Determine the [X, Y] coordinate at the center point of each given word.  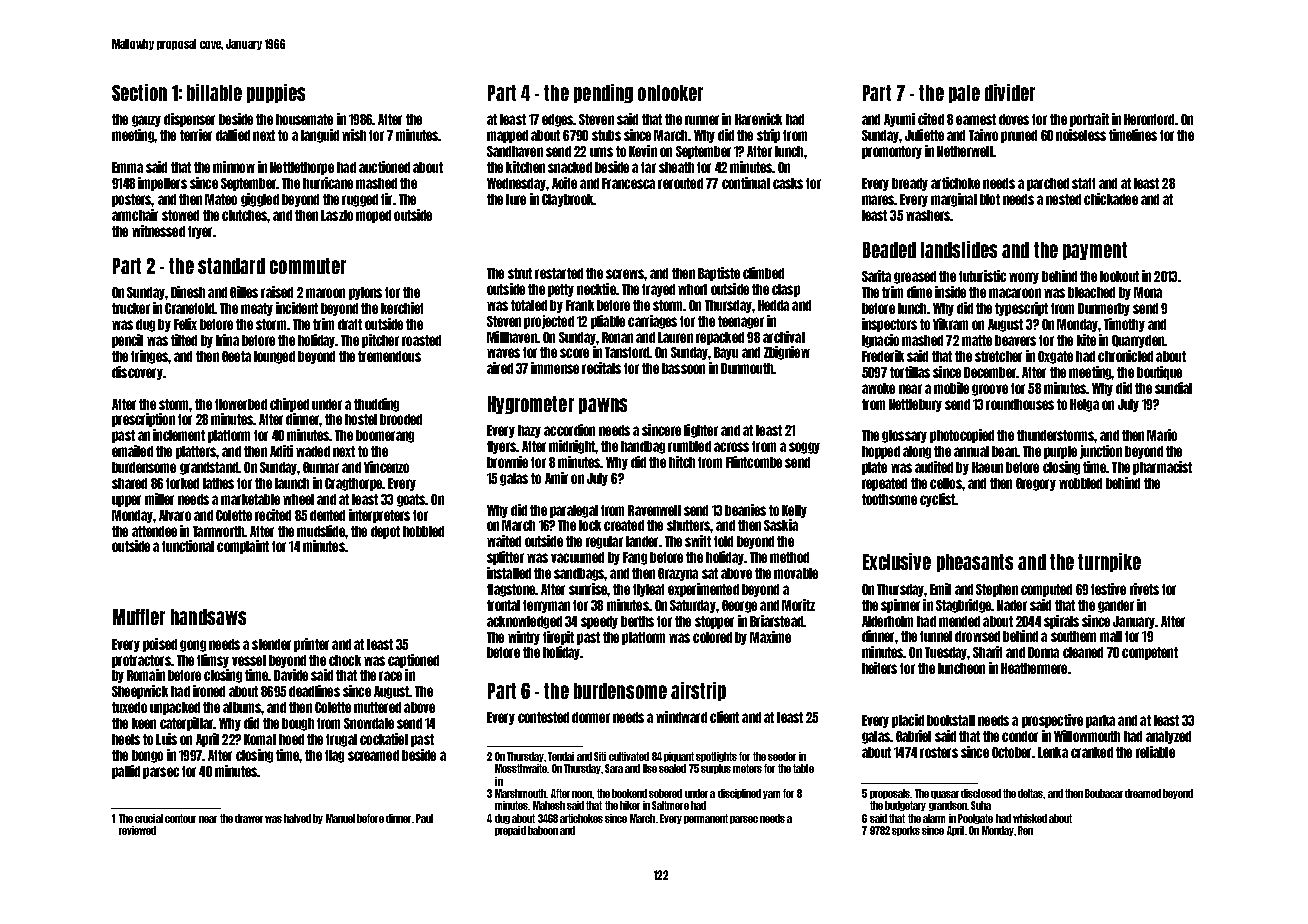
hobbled [423, 531]
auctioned [384, 167]
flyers [501, 447]
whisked [1030, 818]
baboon [543, 830]
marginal [954, 200]
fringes [149, 357]
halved [297, 818]
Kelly [794, 511]
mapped [507, 136]
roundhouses [1020, 404]
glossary [904, 436]
